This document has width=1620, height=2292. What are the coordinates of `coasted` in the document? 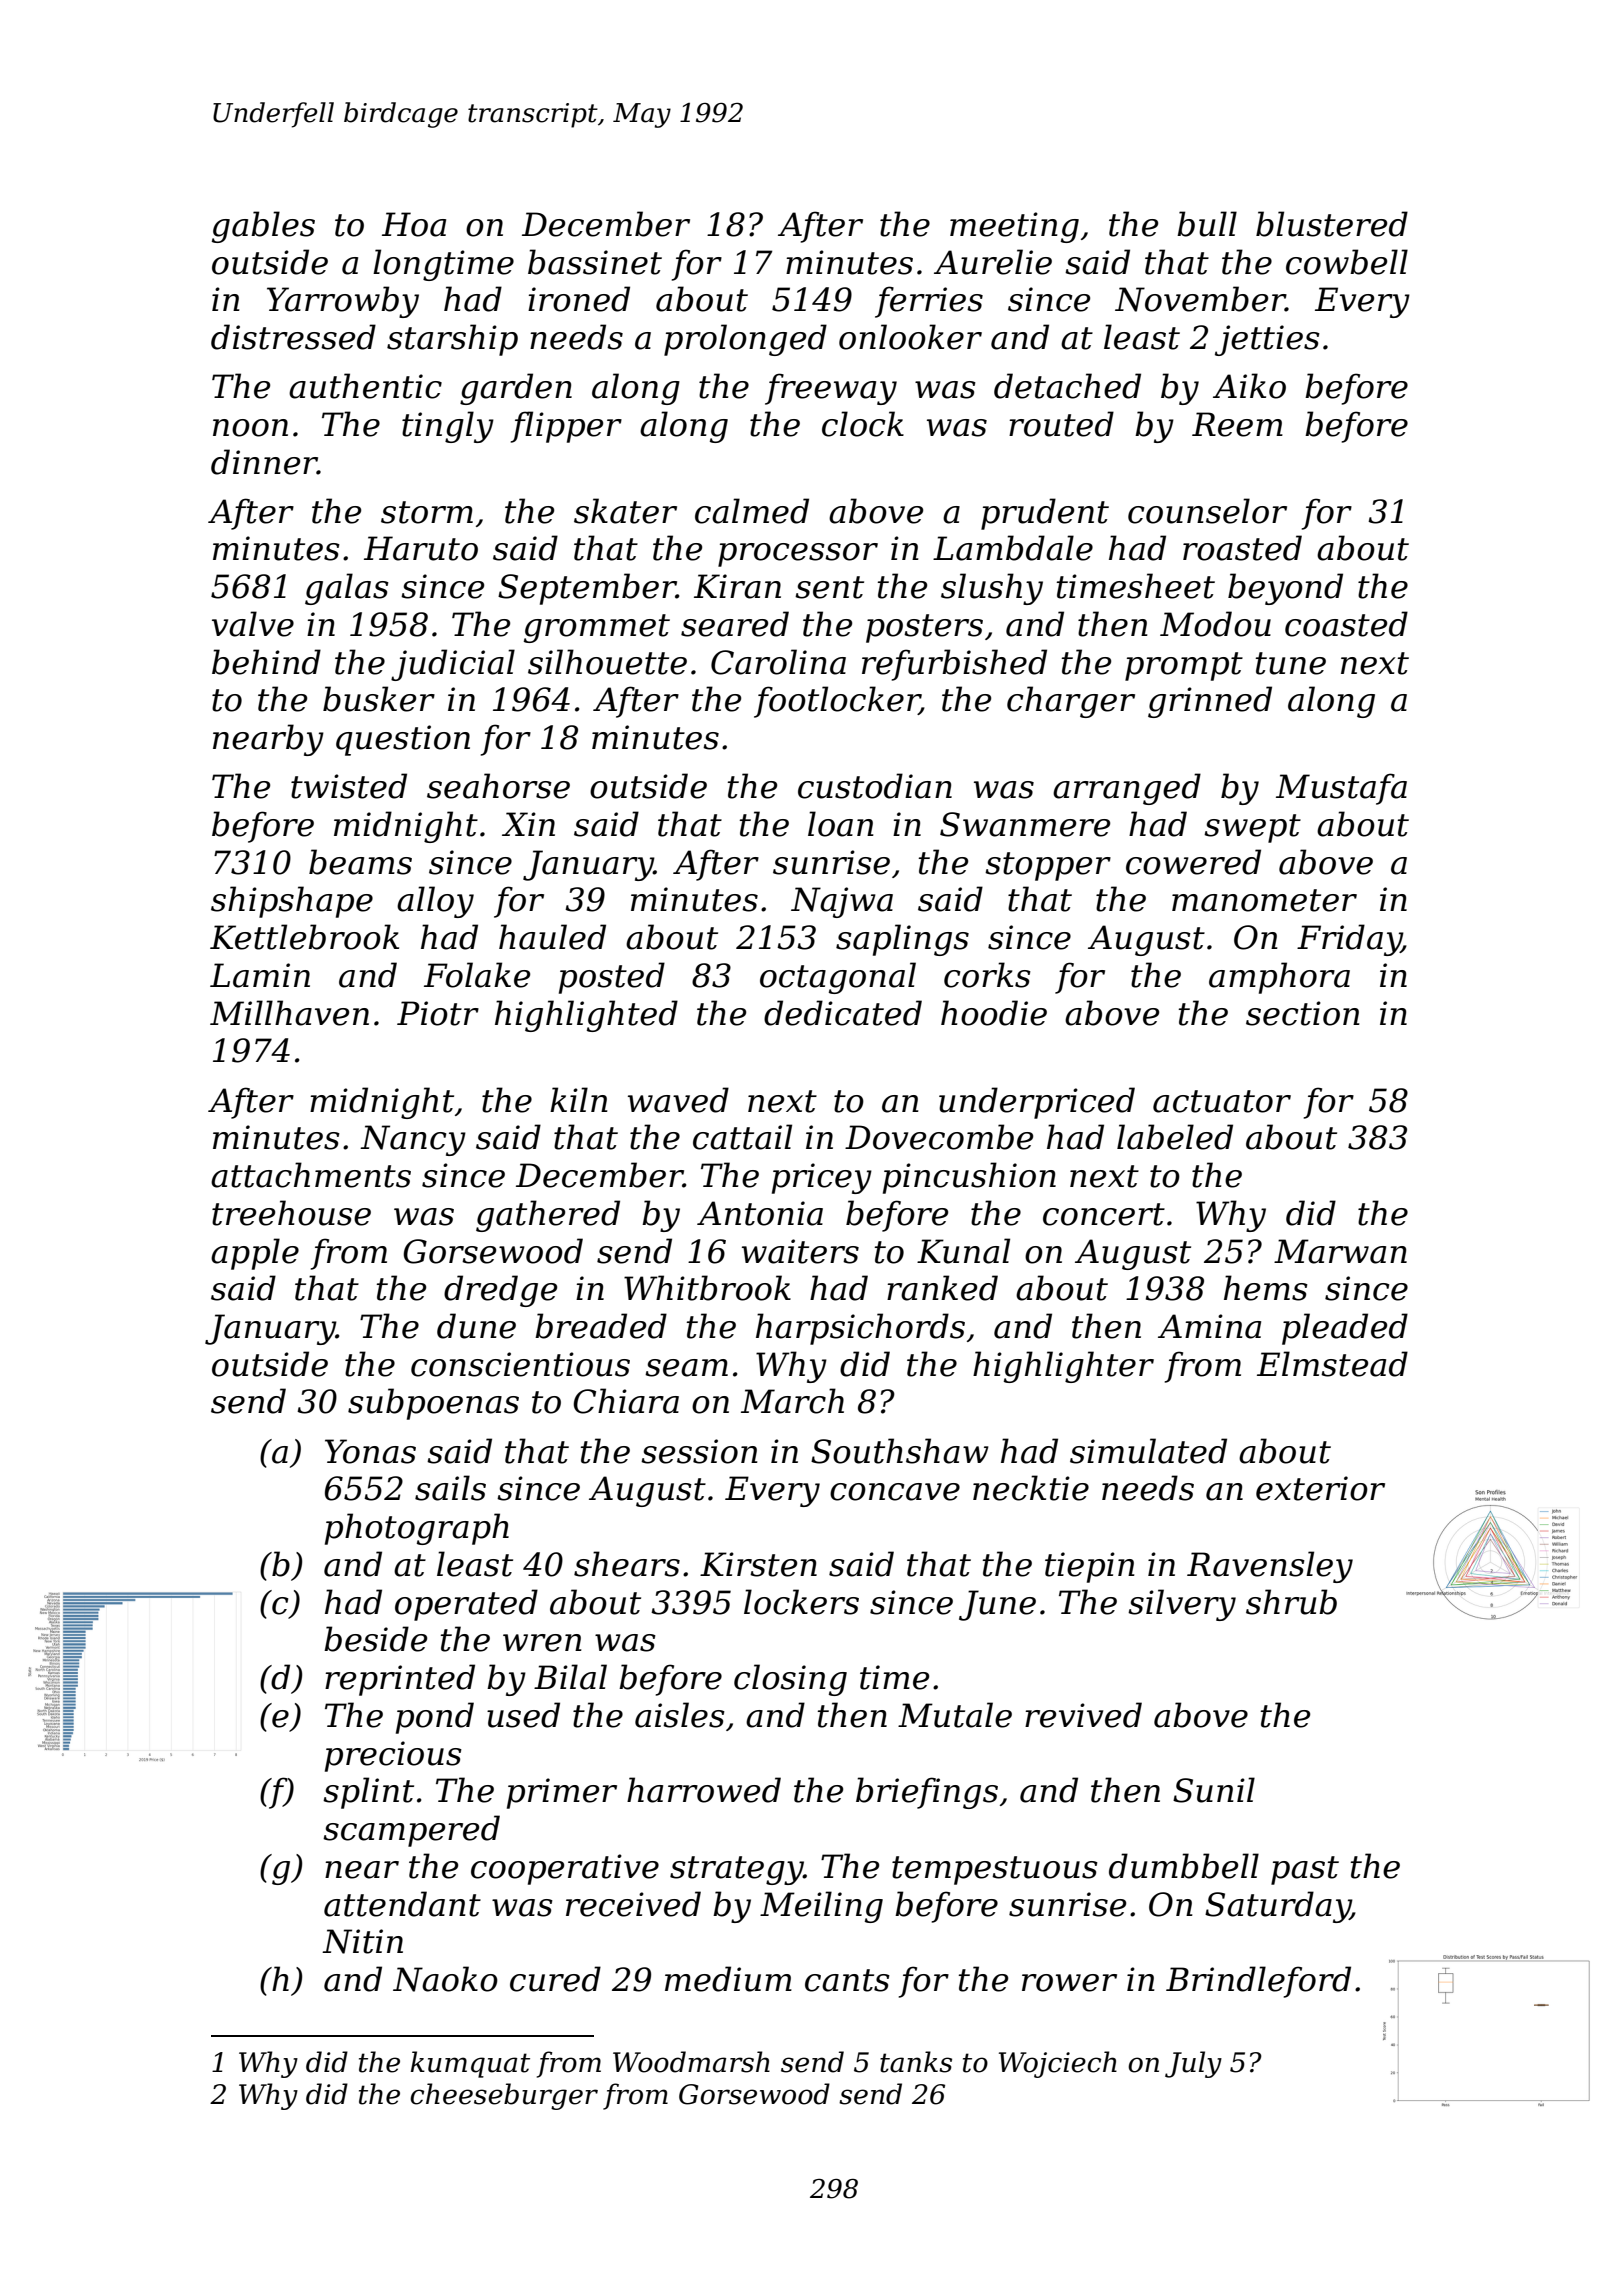 It's located at (1346, 624).
